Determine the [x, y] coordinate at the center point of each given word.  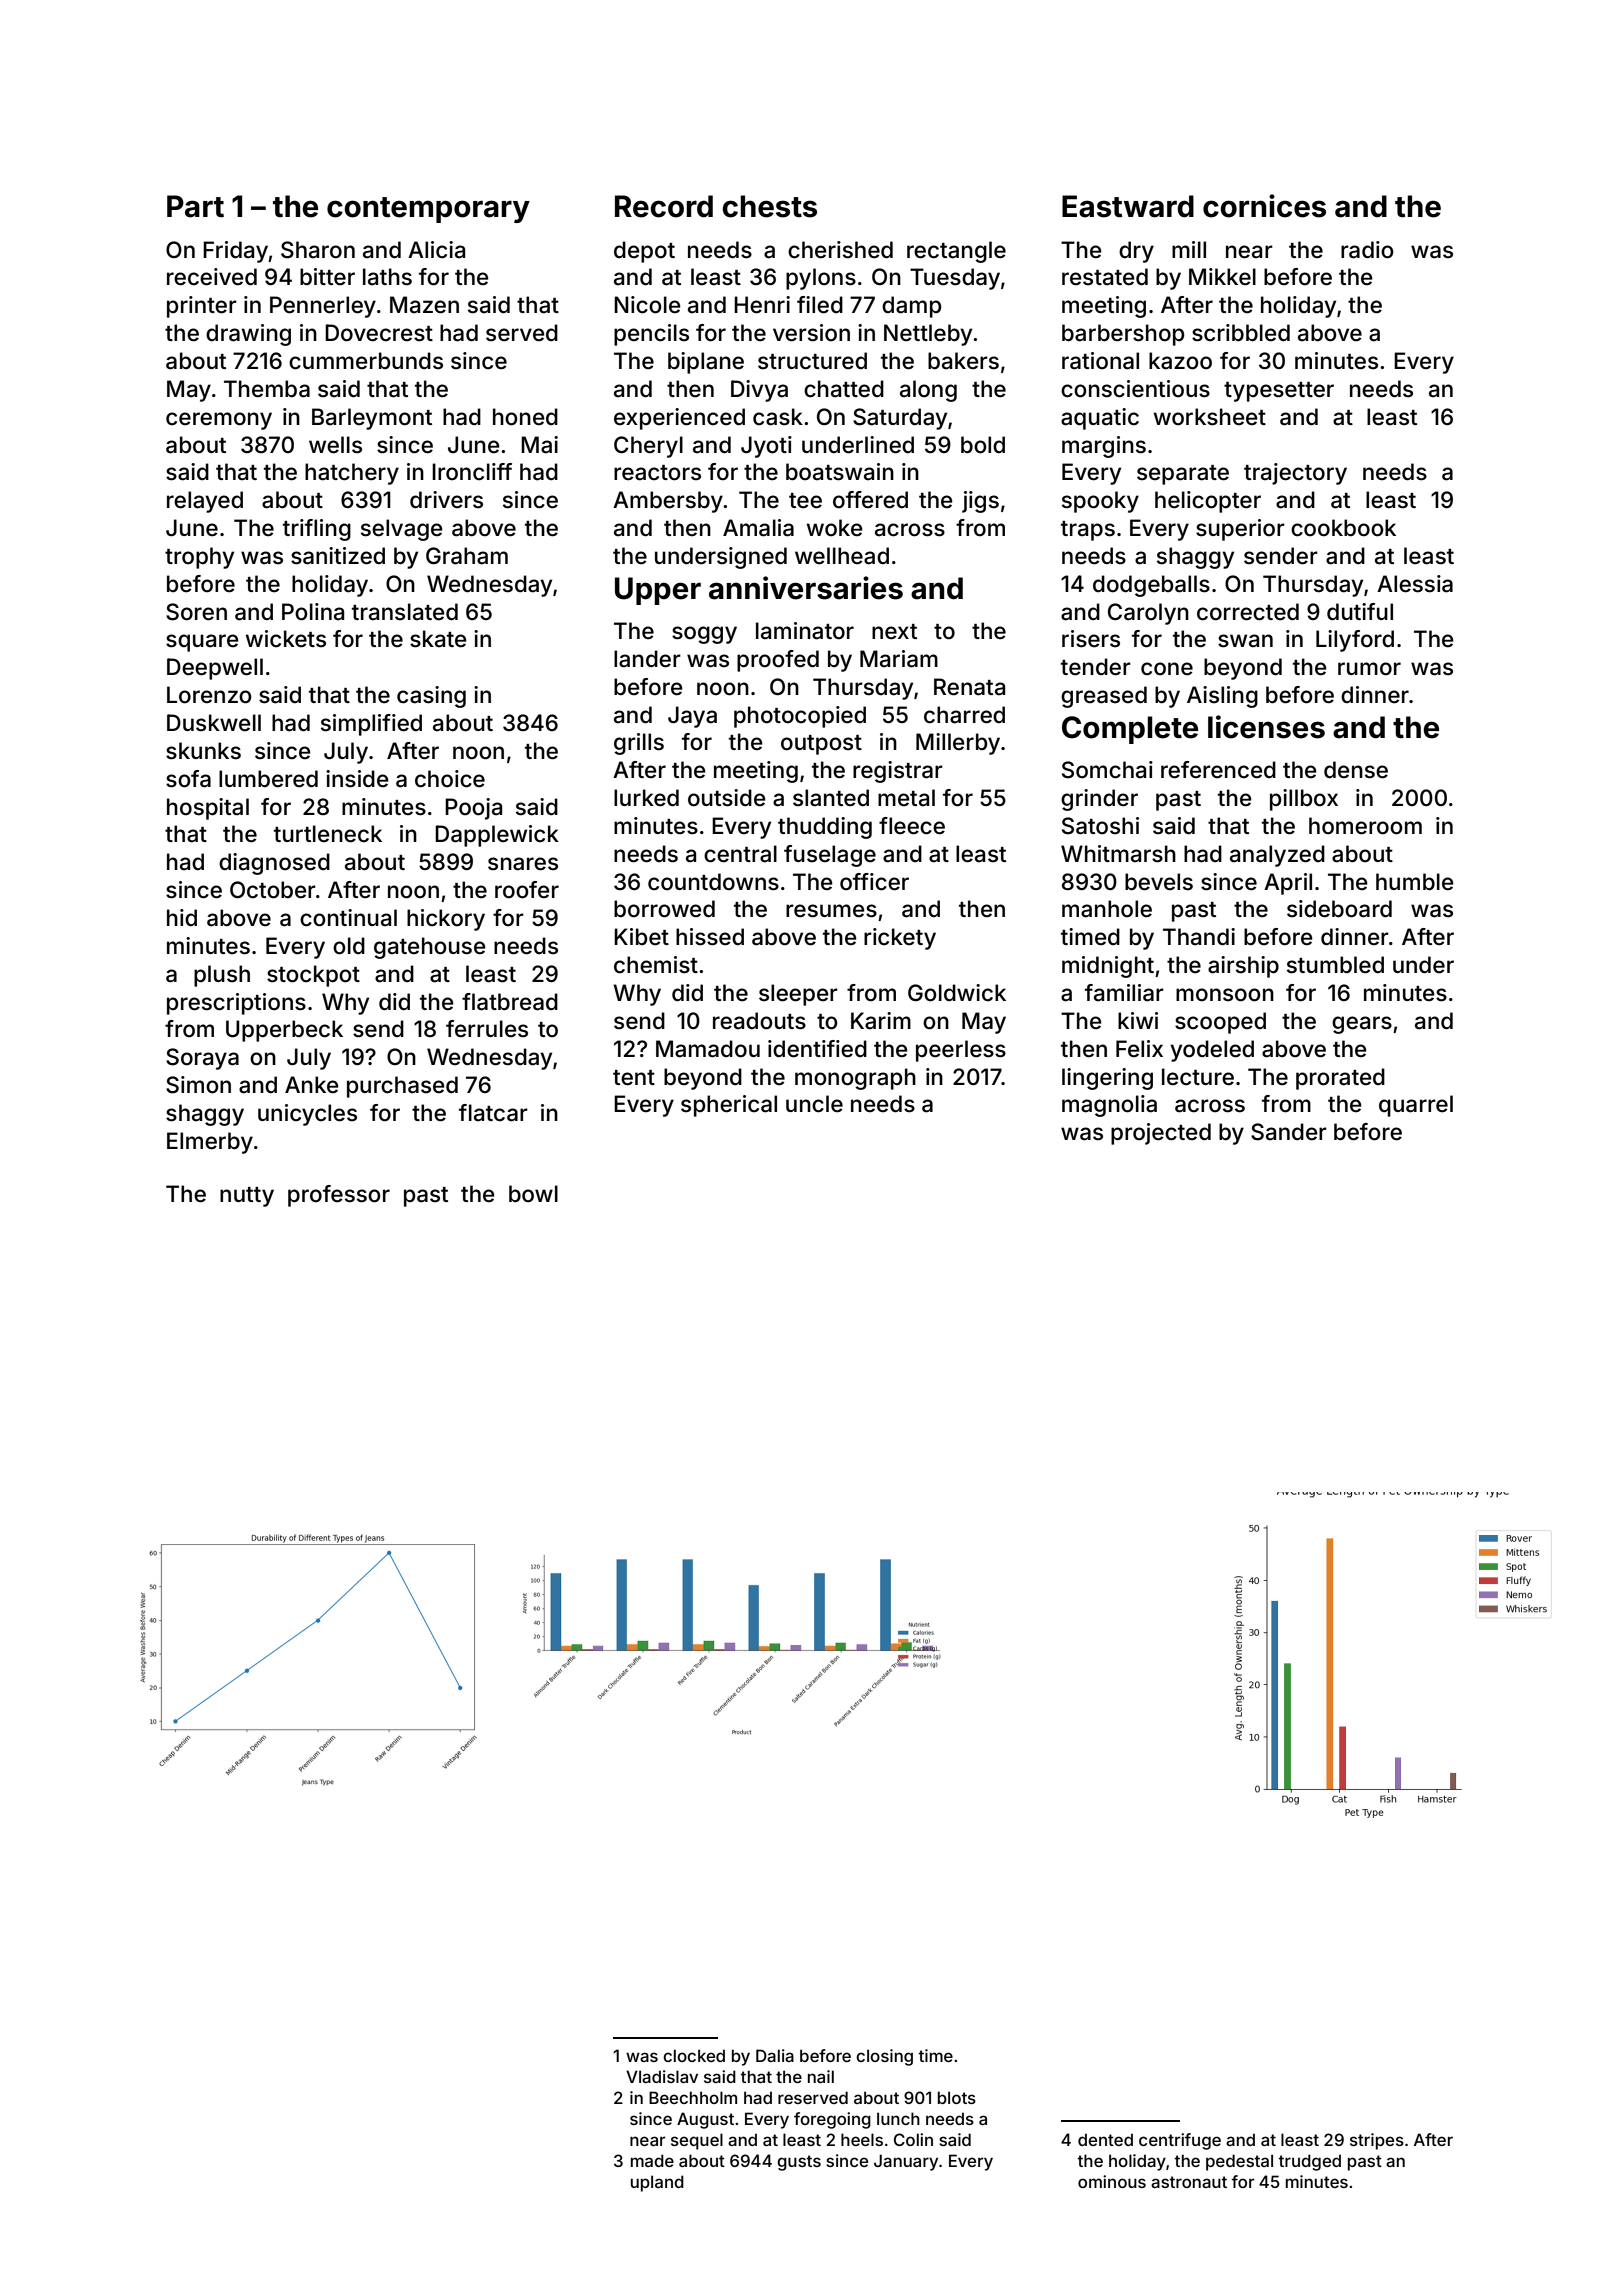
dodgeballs [1151, 586]
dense [1356, 770]
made [652, 2160]
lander [647, 659]
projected [1161, 1134]
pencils [651, 335]
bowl [533, 1193]
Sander [1289, 1132]
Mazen [424, 305]
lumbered [268, 779]
